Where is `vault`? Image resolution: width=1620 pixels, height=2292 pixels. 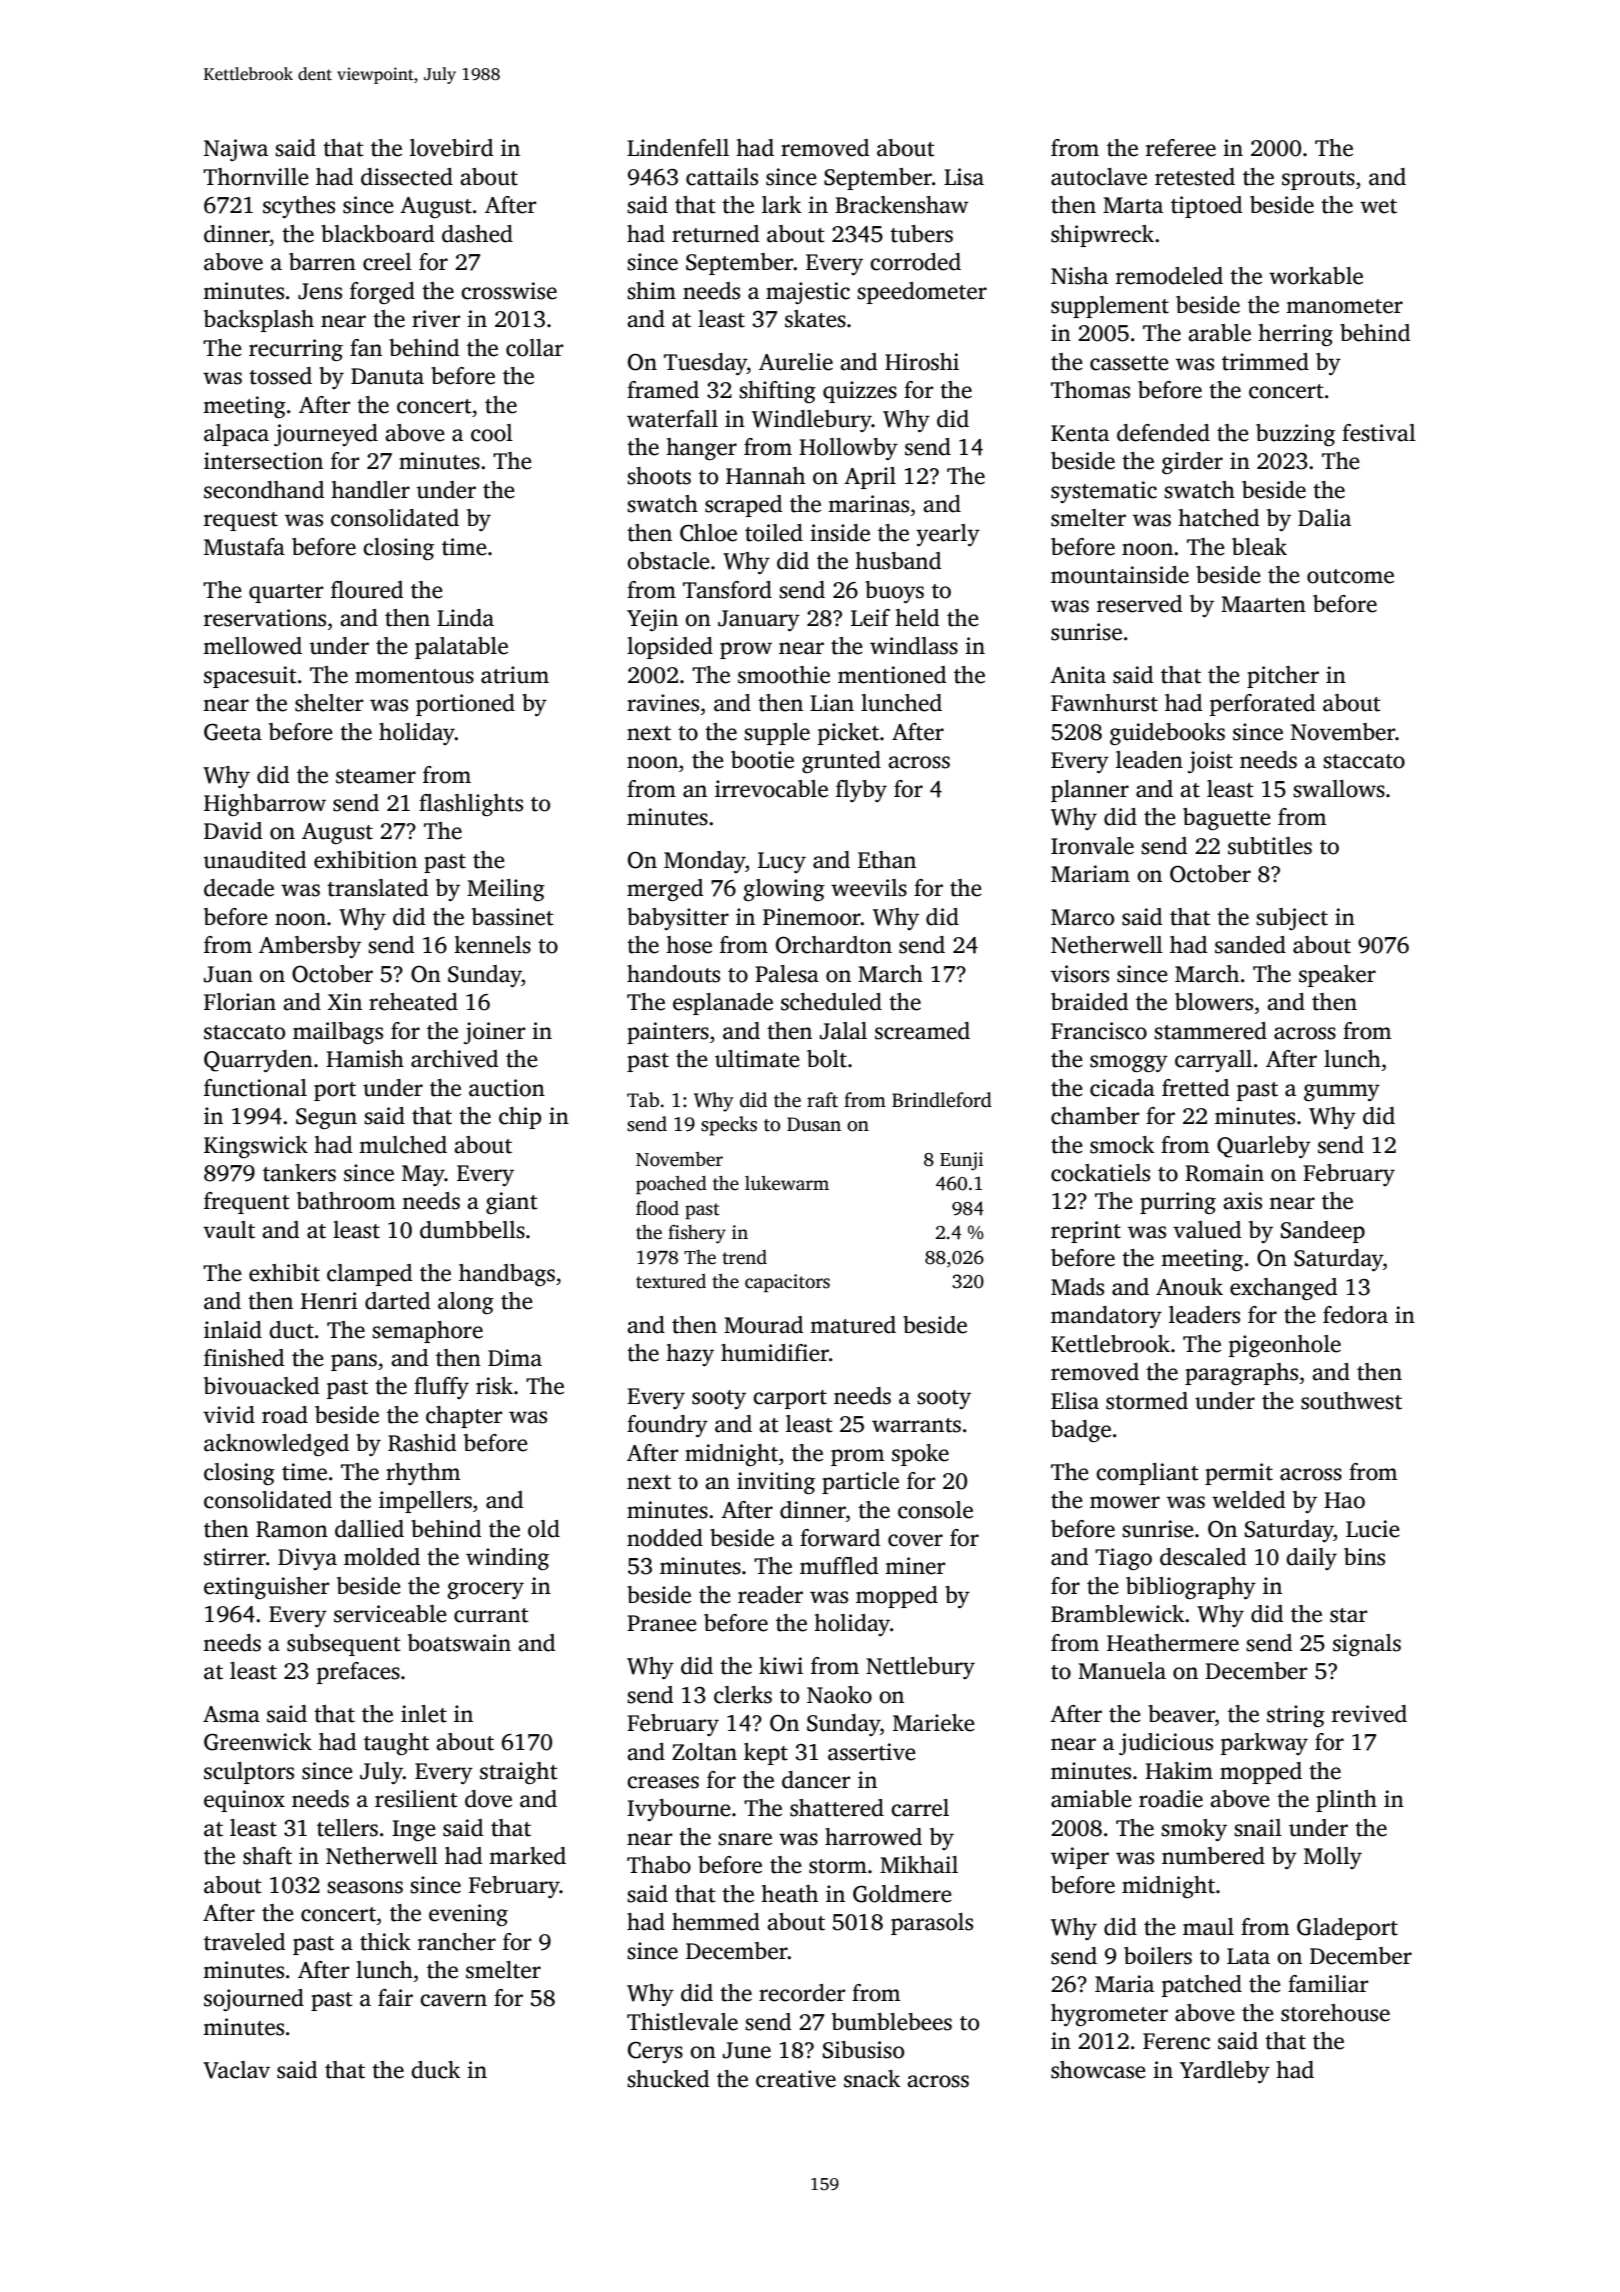
vault is located at coordinates (229, 1230).
